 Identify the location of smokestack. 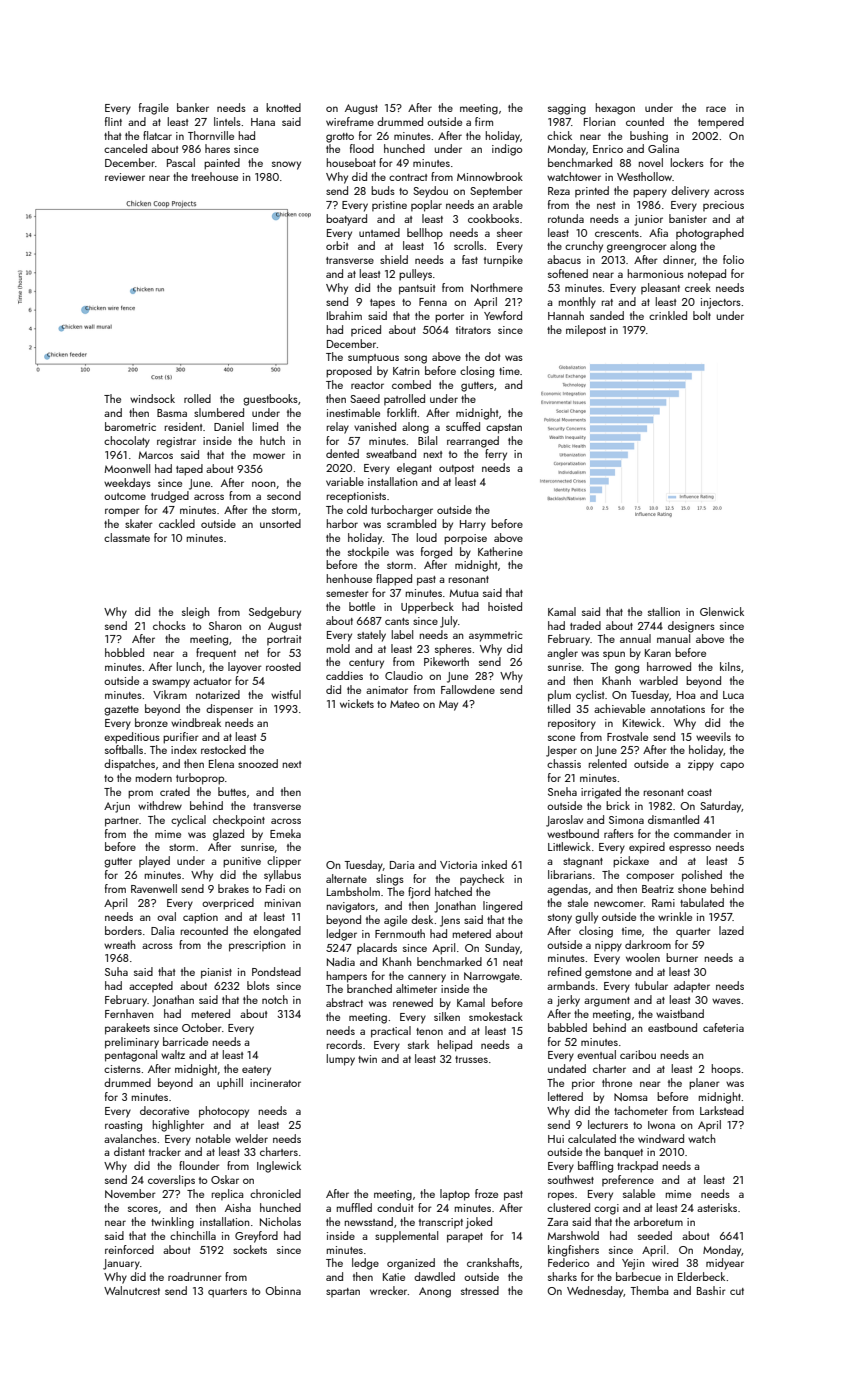
(496, 1016).
